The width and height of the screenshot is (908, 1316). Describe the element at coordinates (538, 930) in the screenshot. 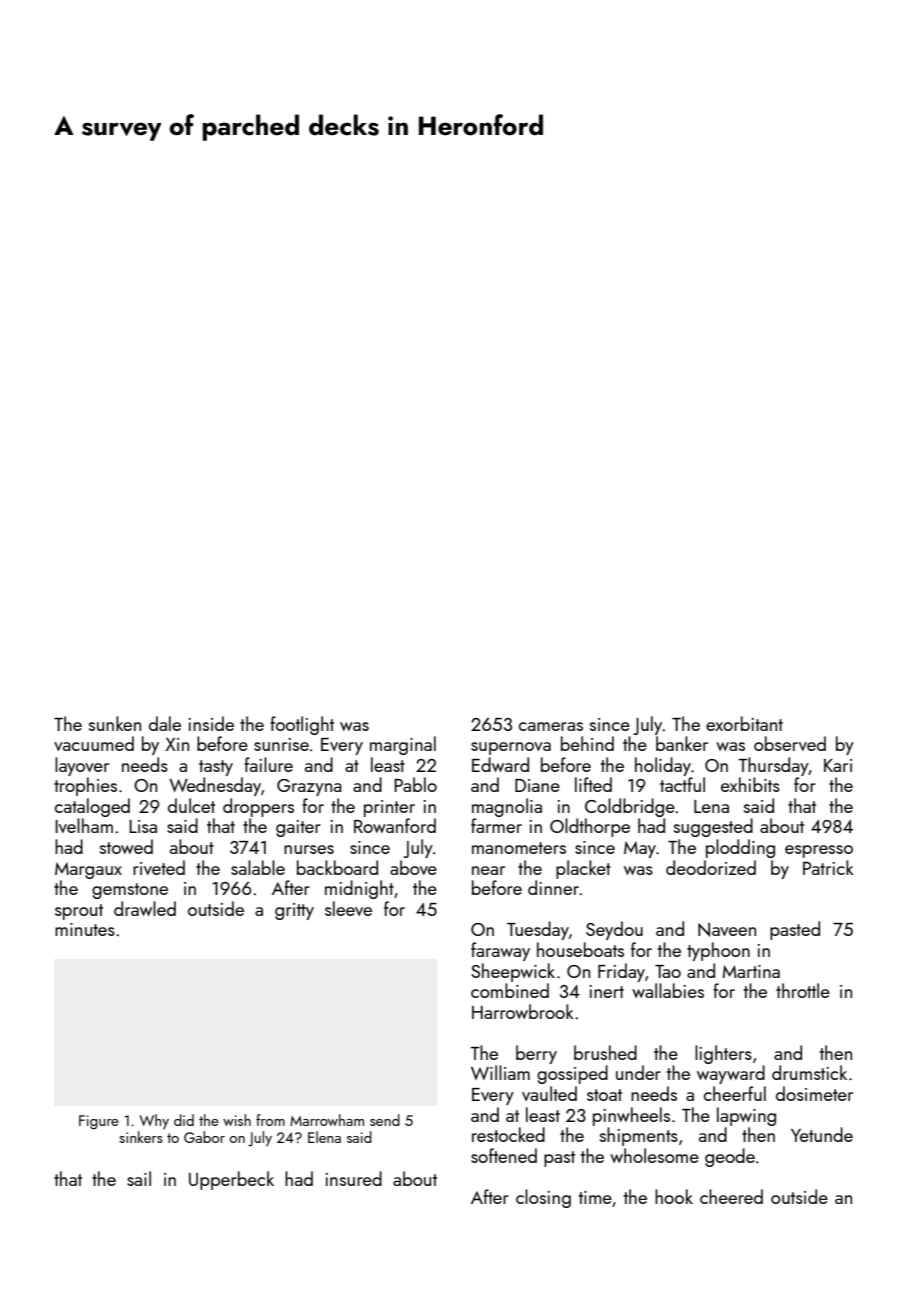

I see `Tuesday` at that location.
